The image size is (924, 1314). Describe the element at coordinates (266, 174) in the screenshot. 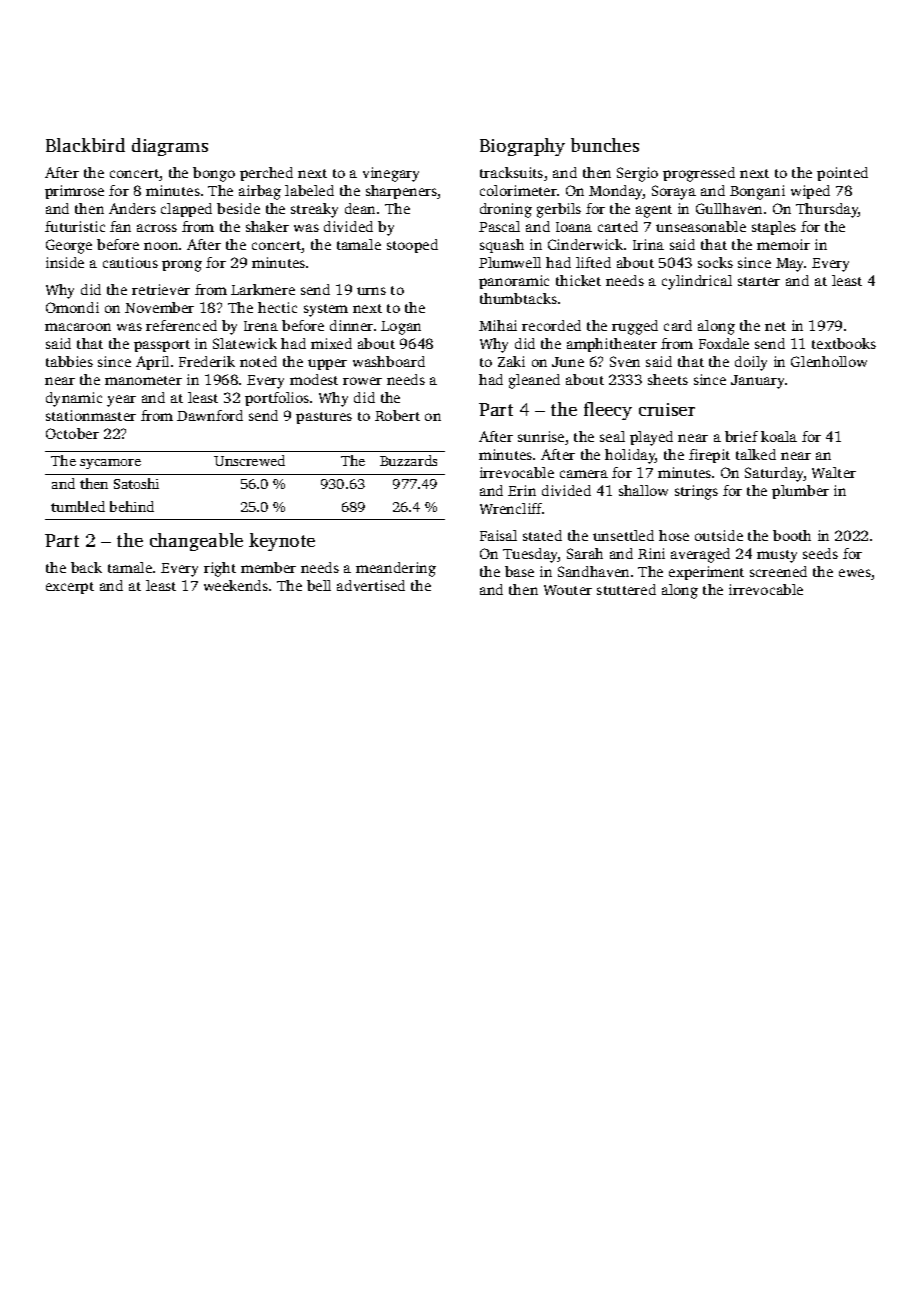

I see `perched` at that location.
